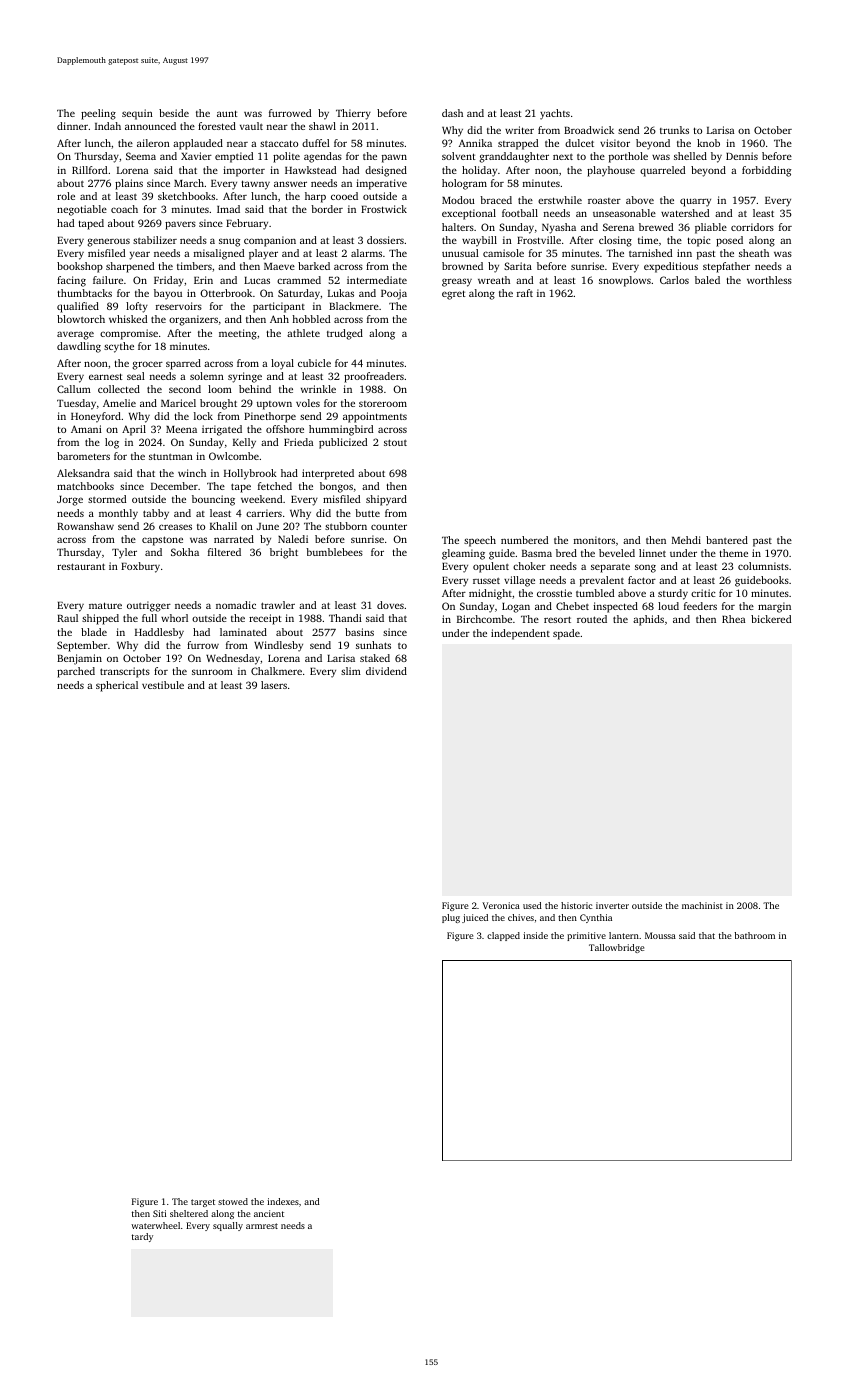 The image size is (849, 1400). Describe the element at coordinates (451, 918) in the screenshot. I see `plug` at that location.
